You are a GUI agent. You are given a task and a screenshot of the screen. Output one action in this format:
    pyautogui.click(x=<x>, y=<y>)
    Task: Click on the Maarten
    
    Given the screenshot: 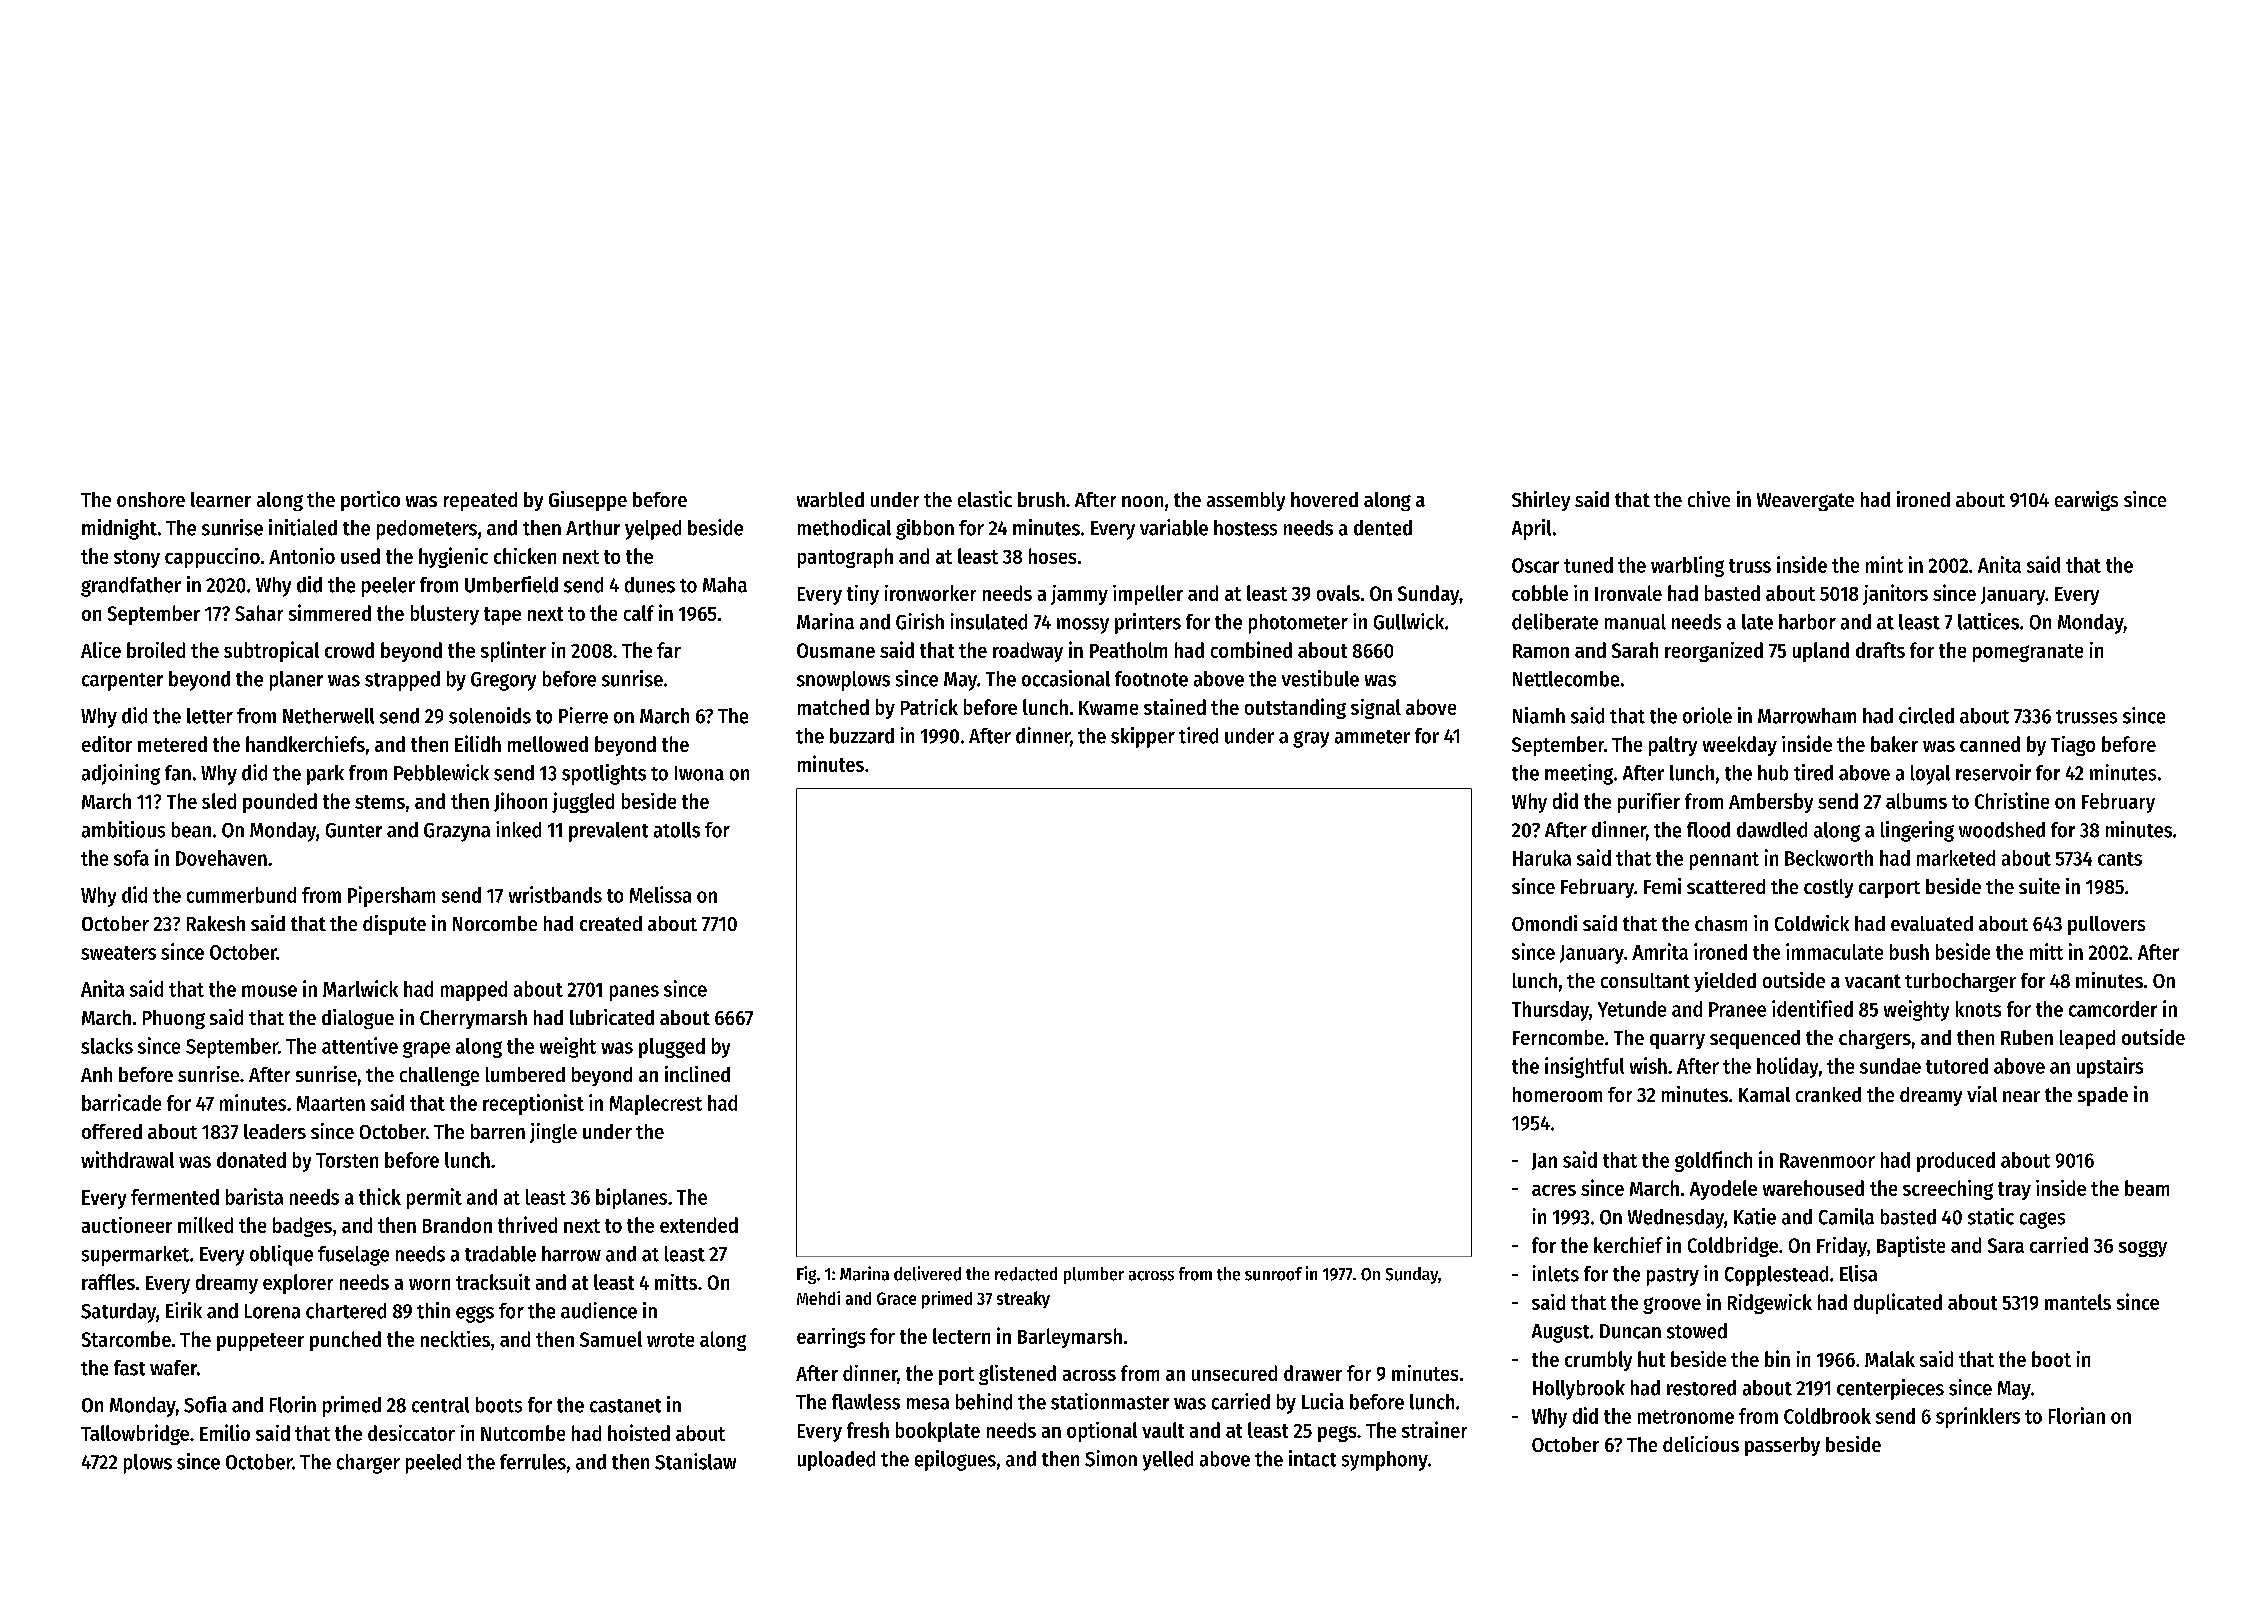 What is the action you would take?
    pyautogui.click(x=331, y=1103)
